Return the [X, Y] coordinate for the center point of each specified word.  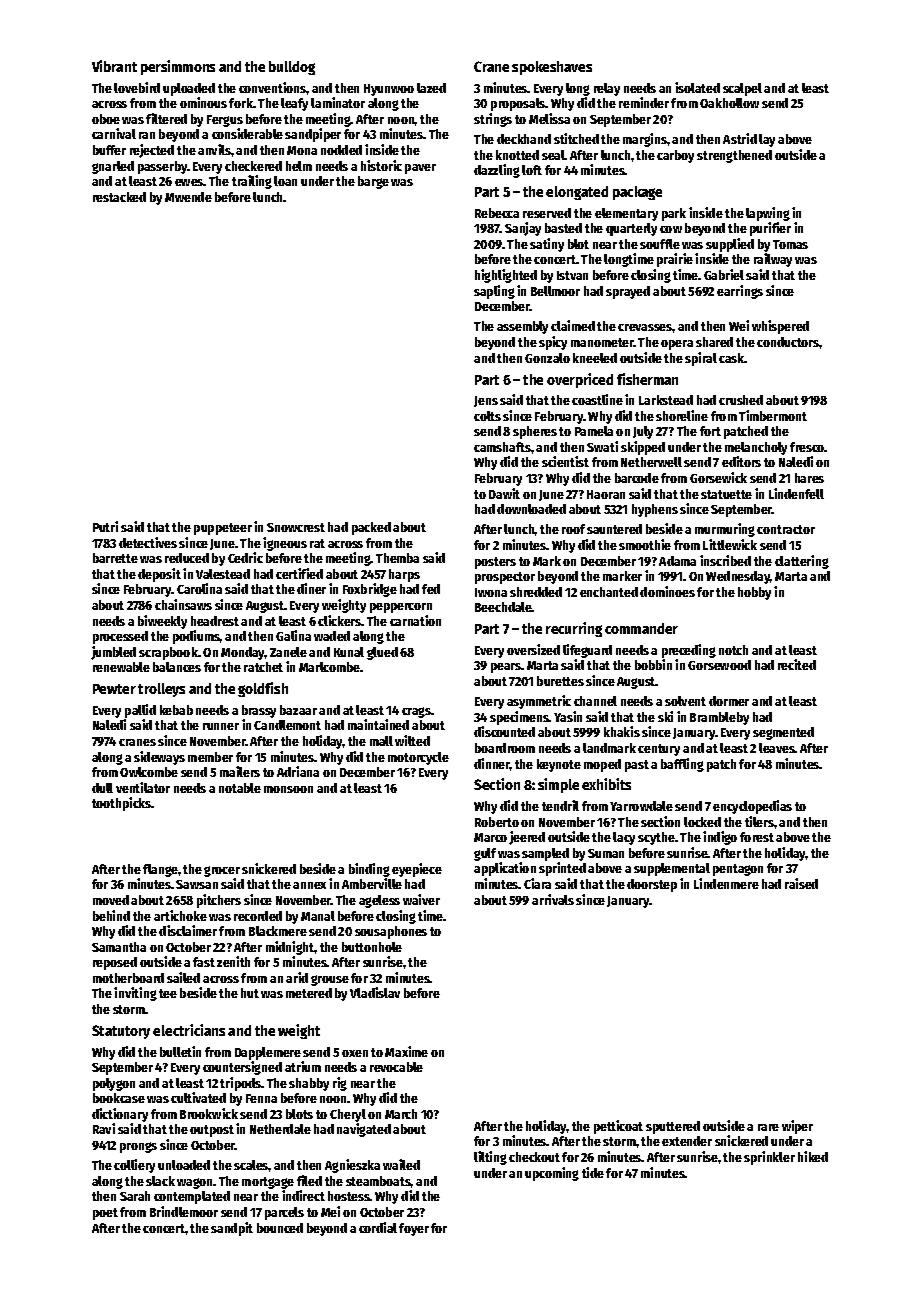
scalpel [742, 89]
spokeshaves [552, 68]
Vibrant [114, 66]
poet [105, 1214]
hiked [813, 1156]
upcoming [552, 1174]
